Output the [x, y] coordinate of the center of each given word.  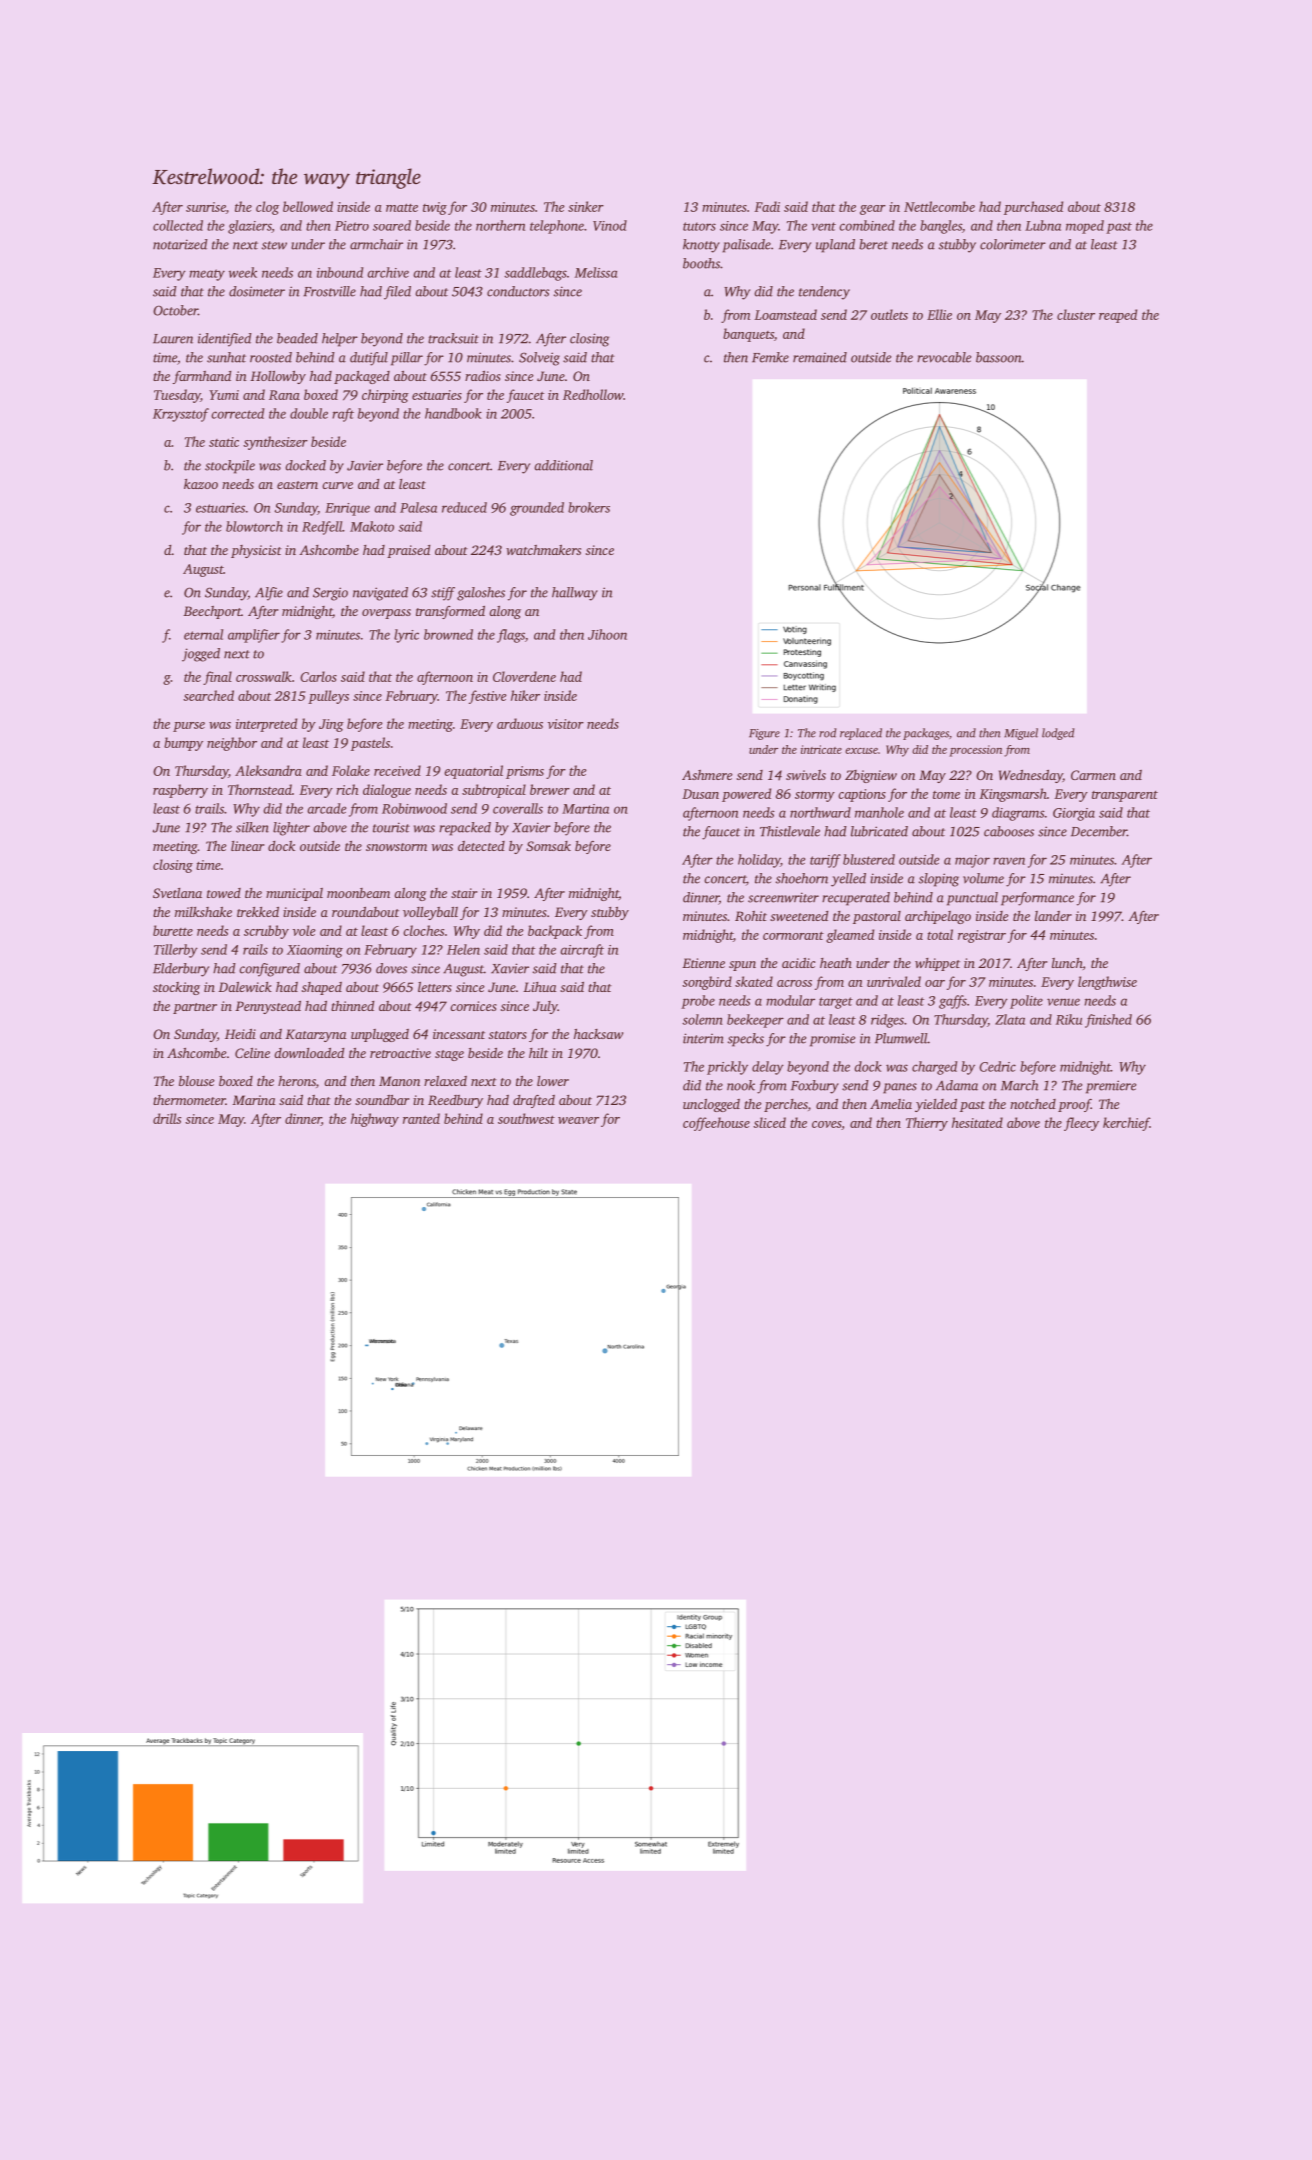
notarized [180, 244]
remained [820, 357]
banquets [748, 335]
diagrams [1018, 814]
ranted [421, 1118]
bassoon [999, 357]
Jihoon [607, 634]
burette [173, 930]
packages [926, 734]
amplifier [254, 636]
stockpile [230, 467]
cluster [1076, 314]
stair [464, 893]
